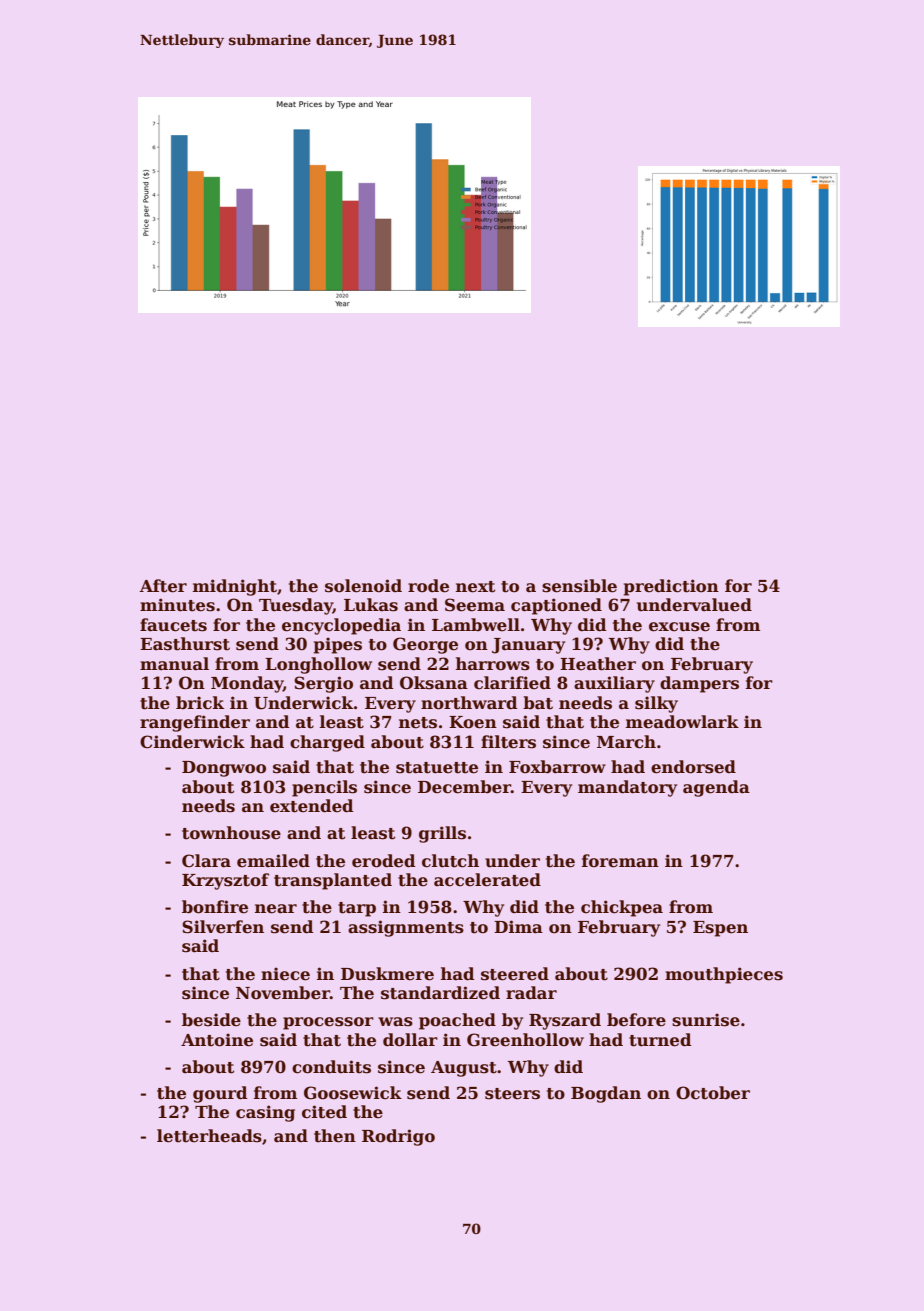  I want to click on Clara, so click(206, 861).
